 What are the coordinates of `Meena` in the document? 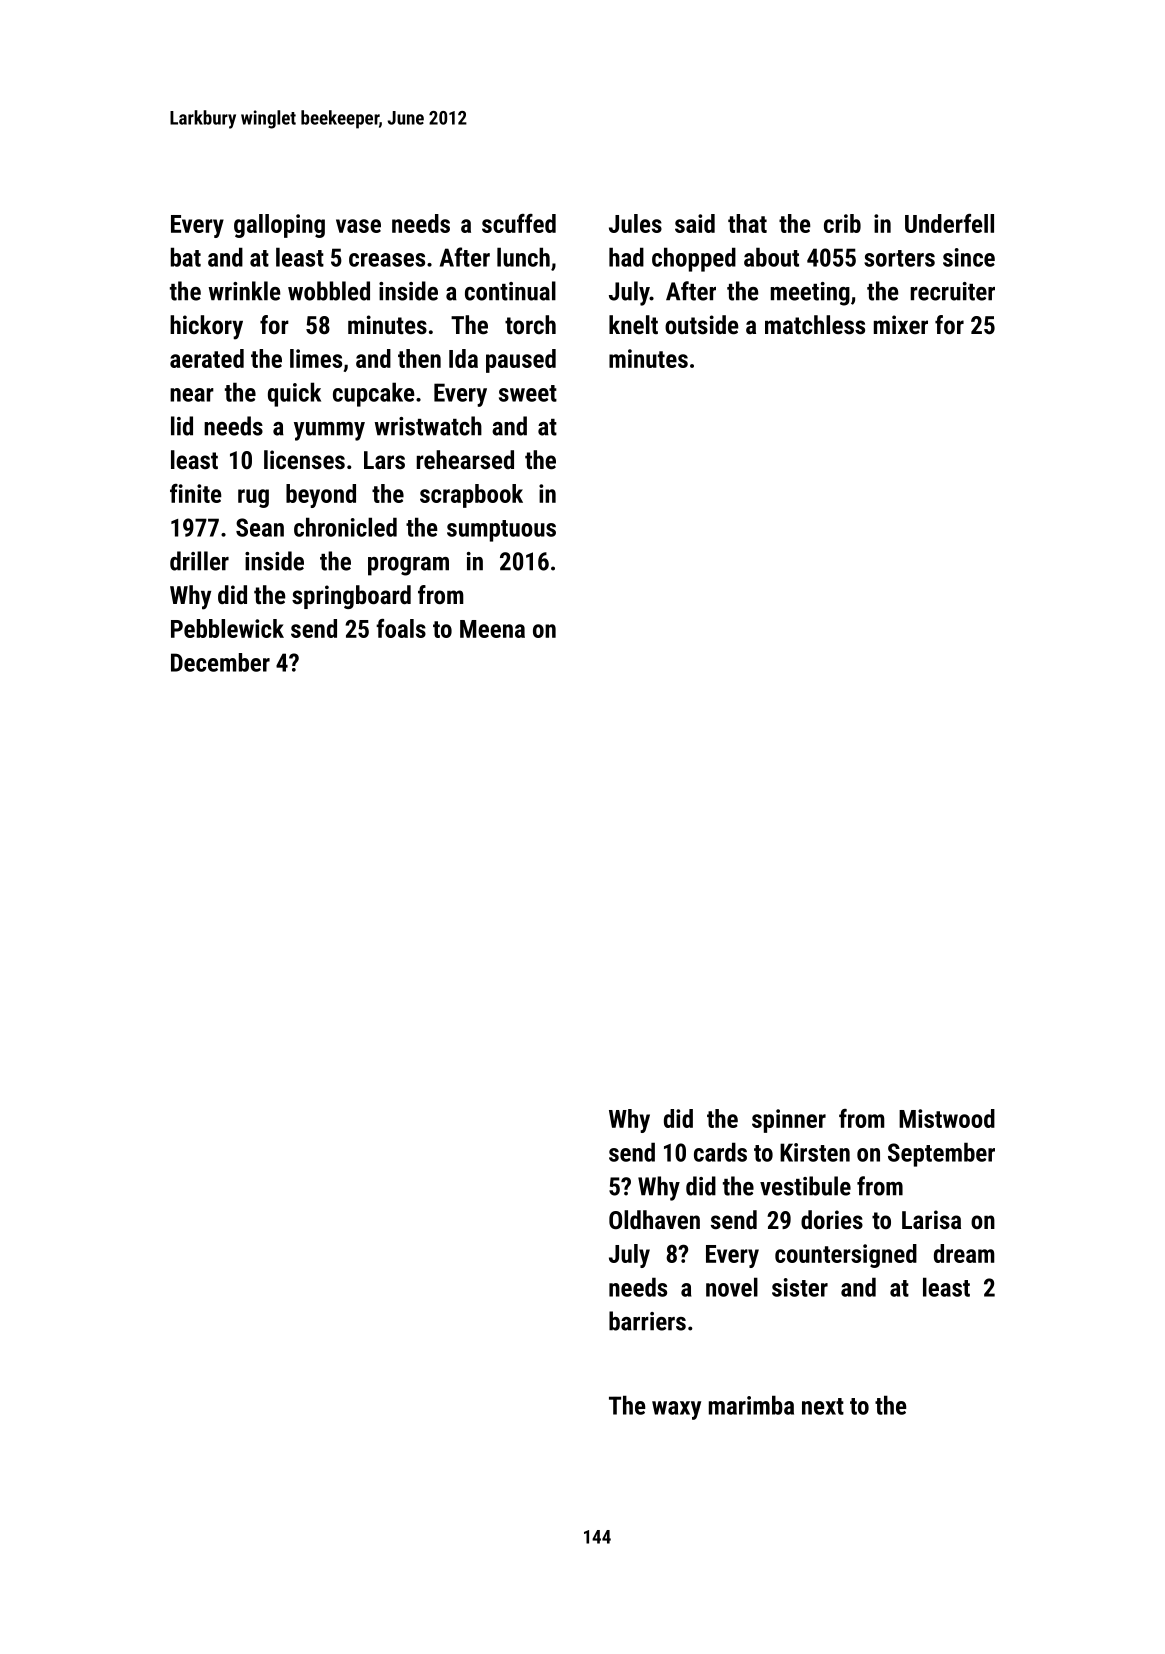 It's located at (492, 629).
